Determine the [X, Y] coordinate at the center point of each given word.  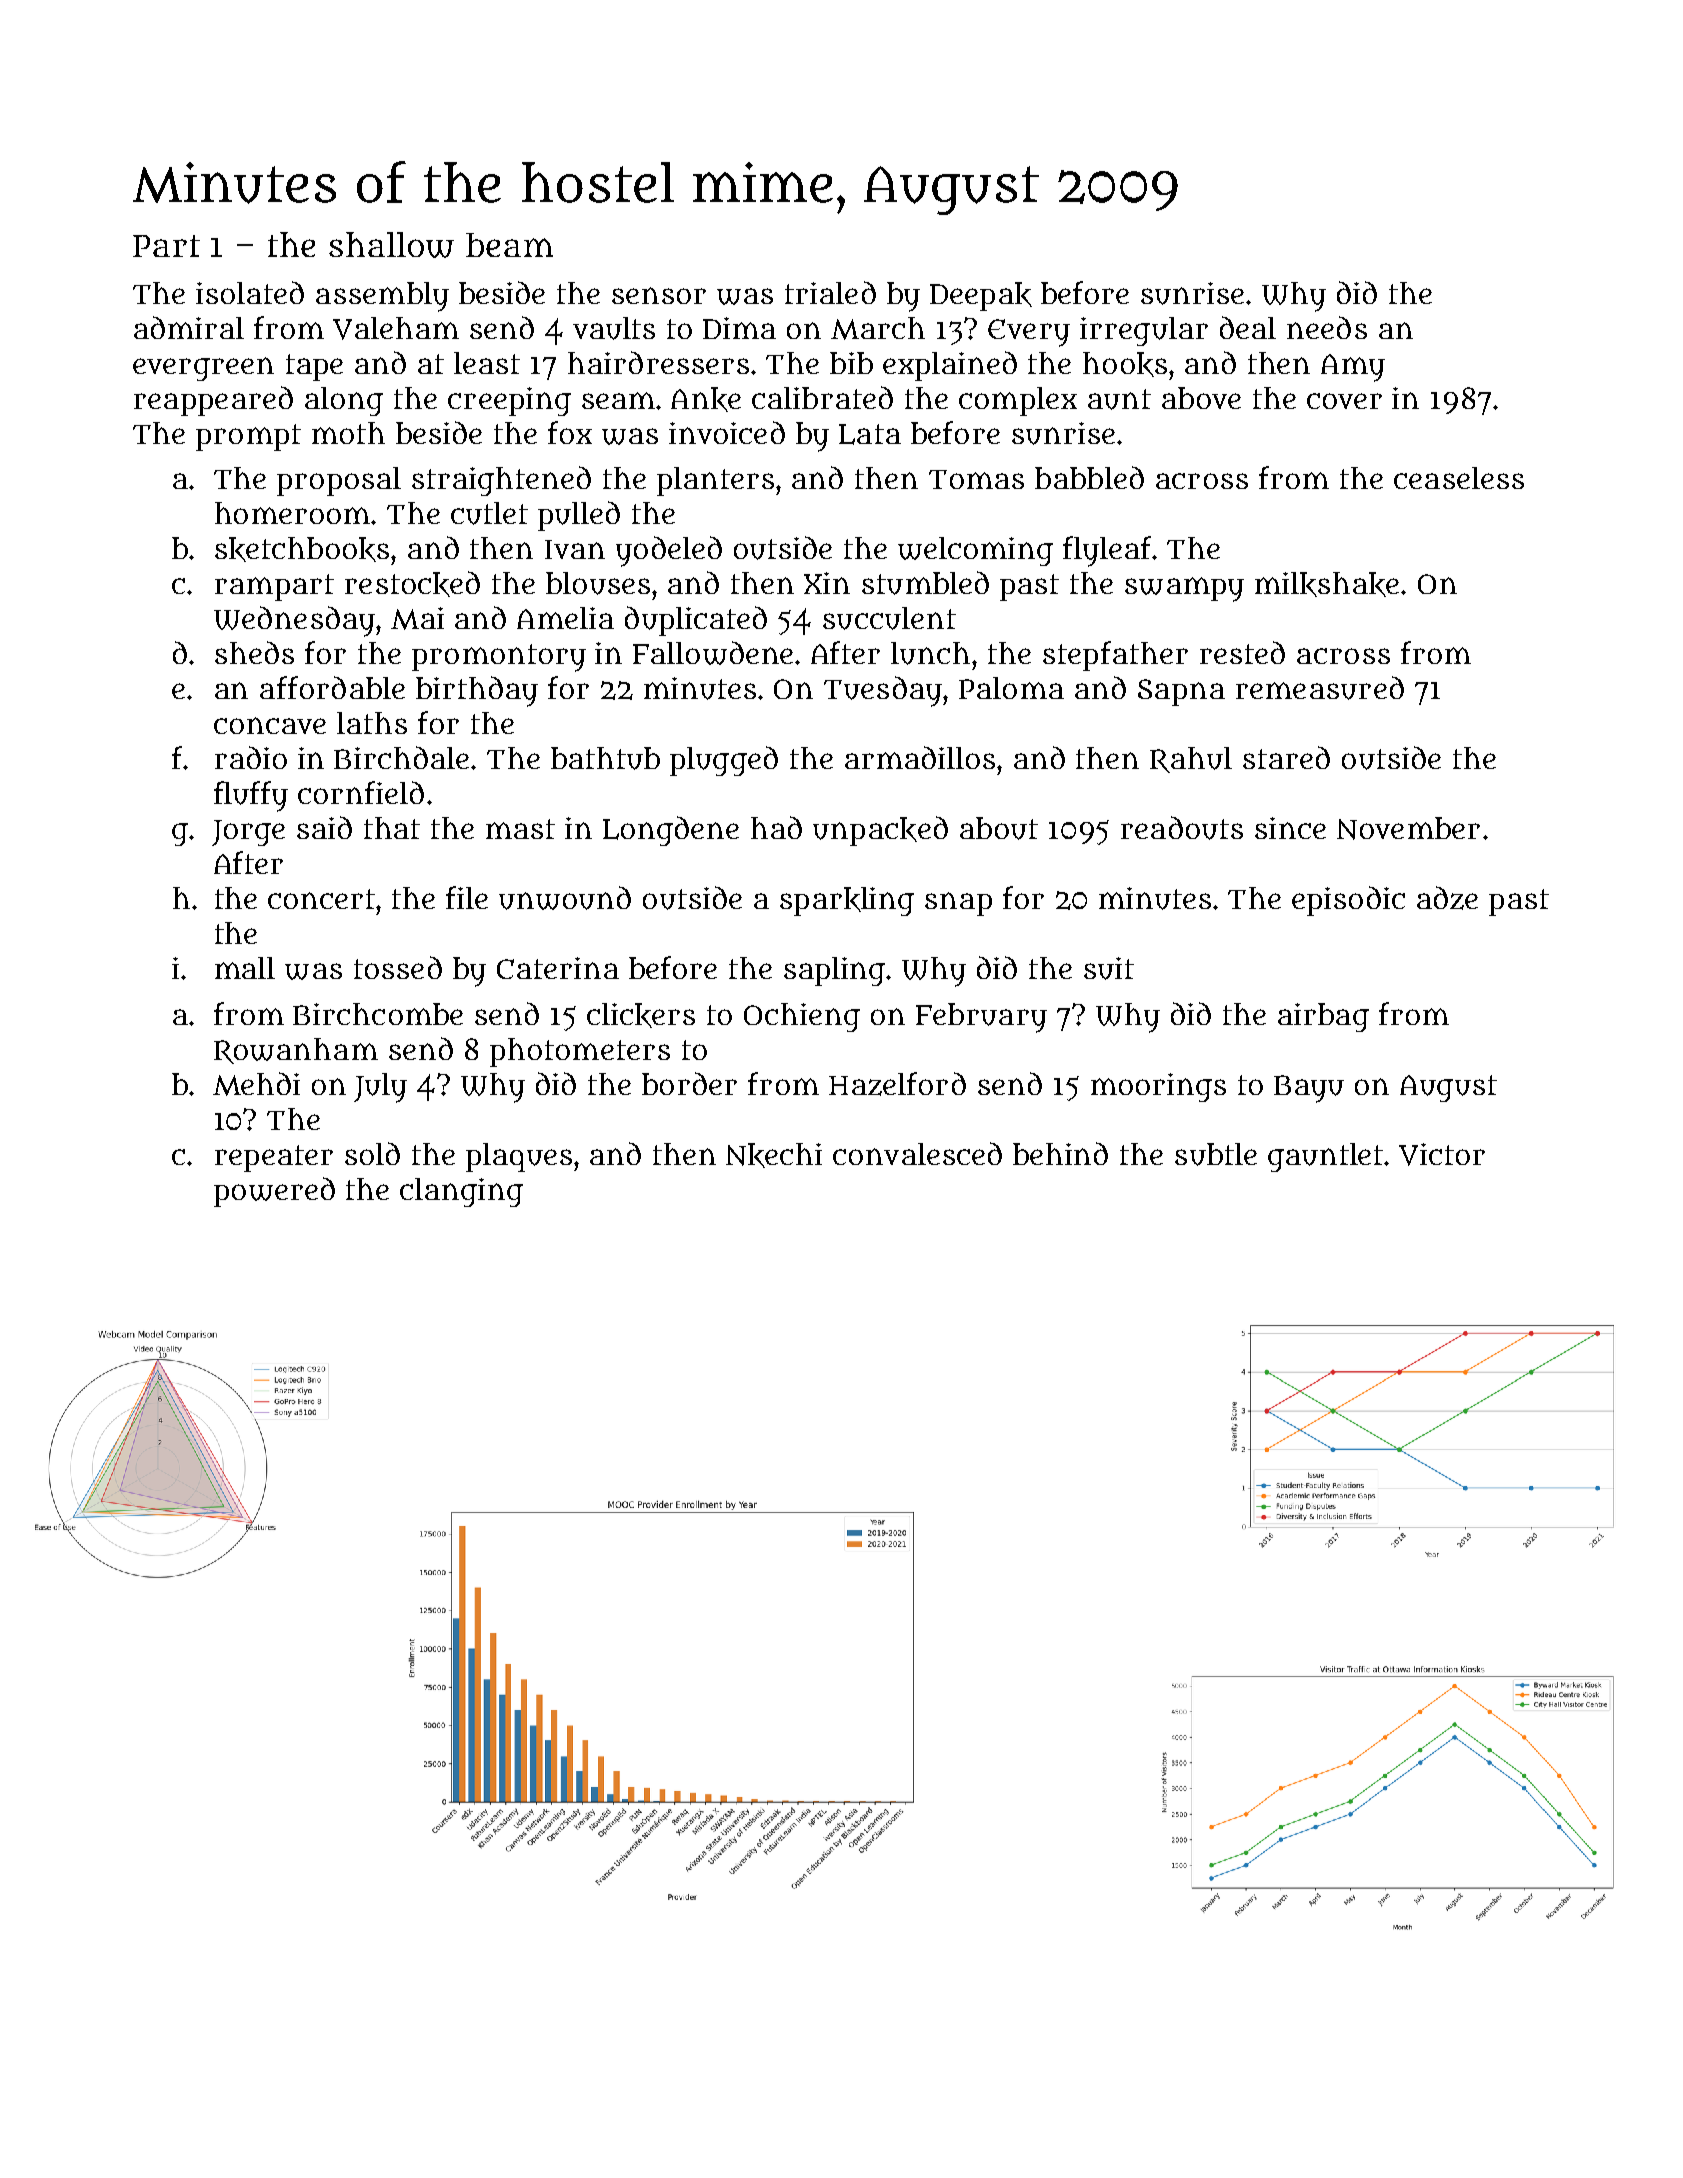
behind [1060, 1153]
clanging [461, 1192]
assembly [382, 297]
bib [851, 363]
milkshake [1327, 584]
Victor [1442, 1154]
